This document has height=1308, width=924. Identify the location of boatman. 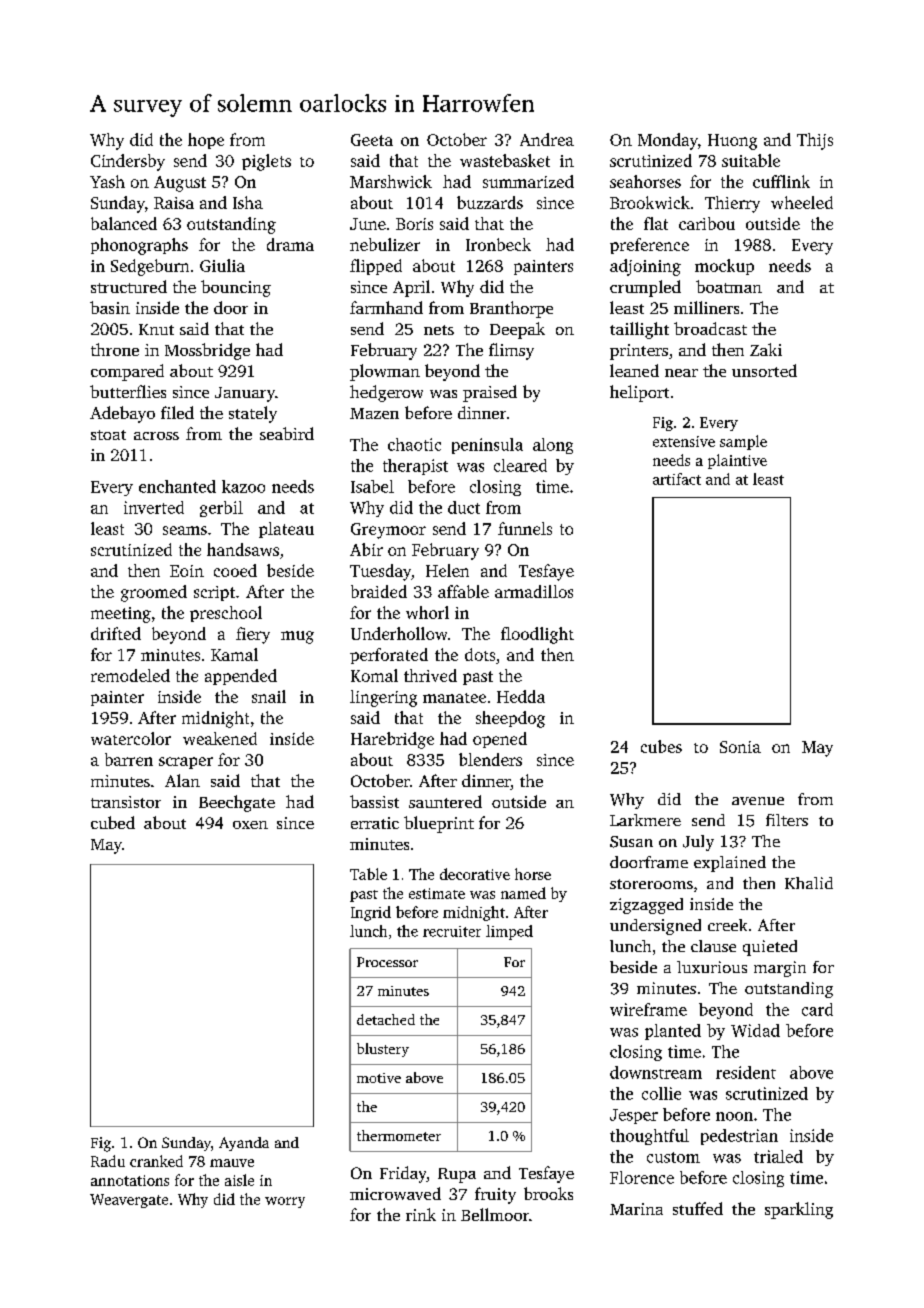
(729, 286).
